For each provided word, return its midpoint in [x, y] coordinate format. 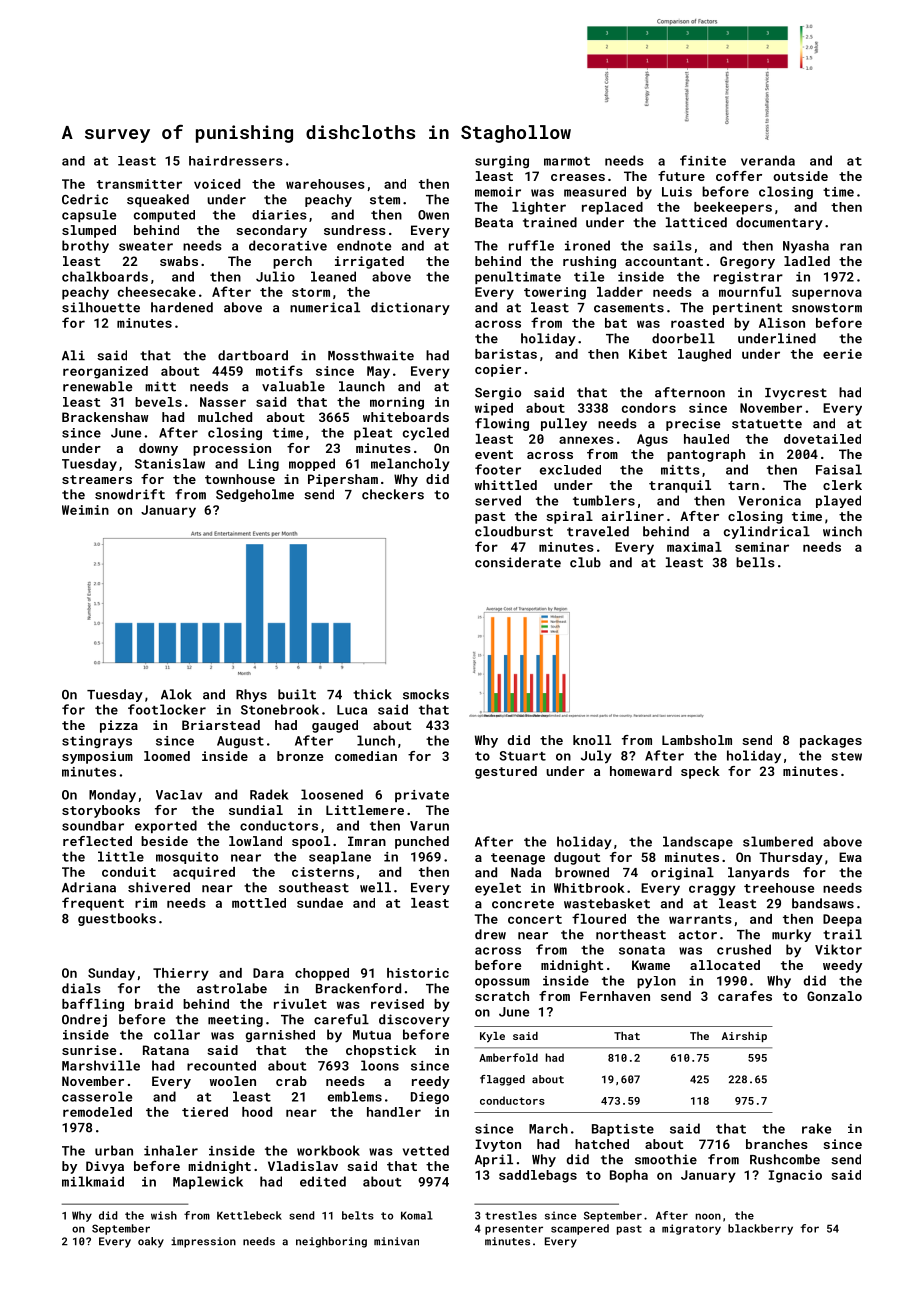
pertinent [748, 308]
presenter [514, 1230]
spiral [569, 517]
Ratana [166, 1050]
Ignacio [795, 1176]
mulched [225, 417]
